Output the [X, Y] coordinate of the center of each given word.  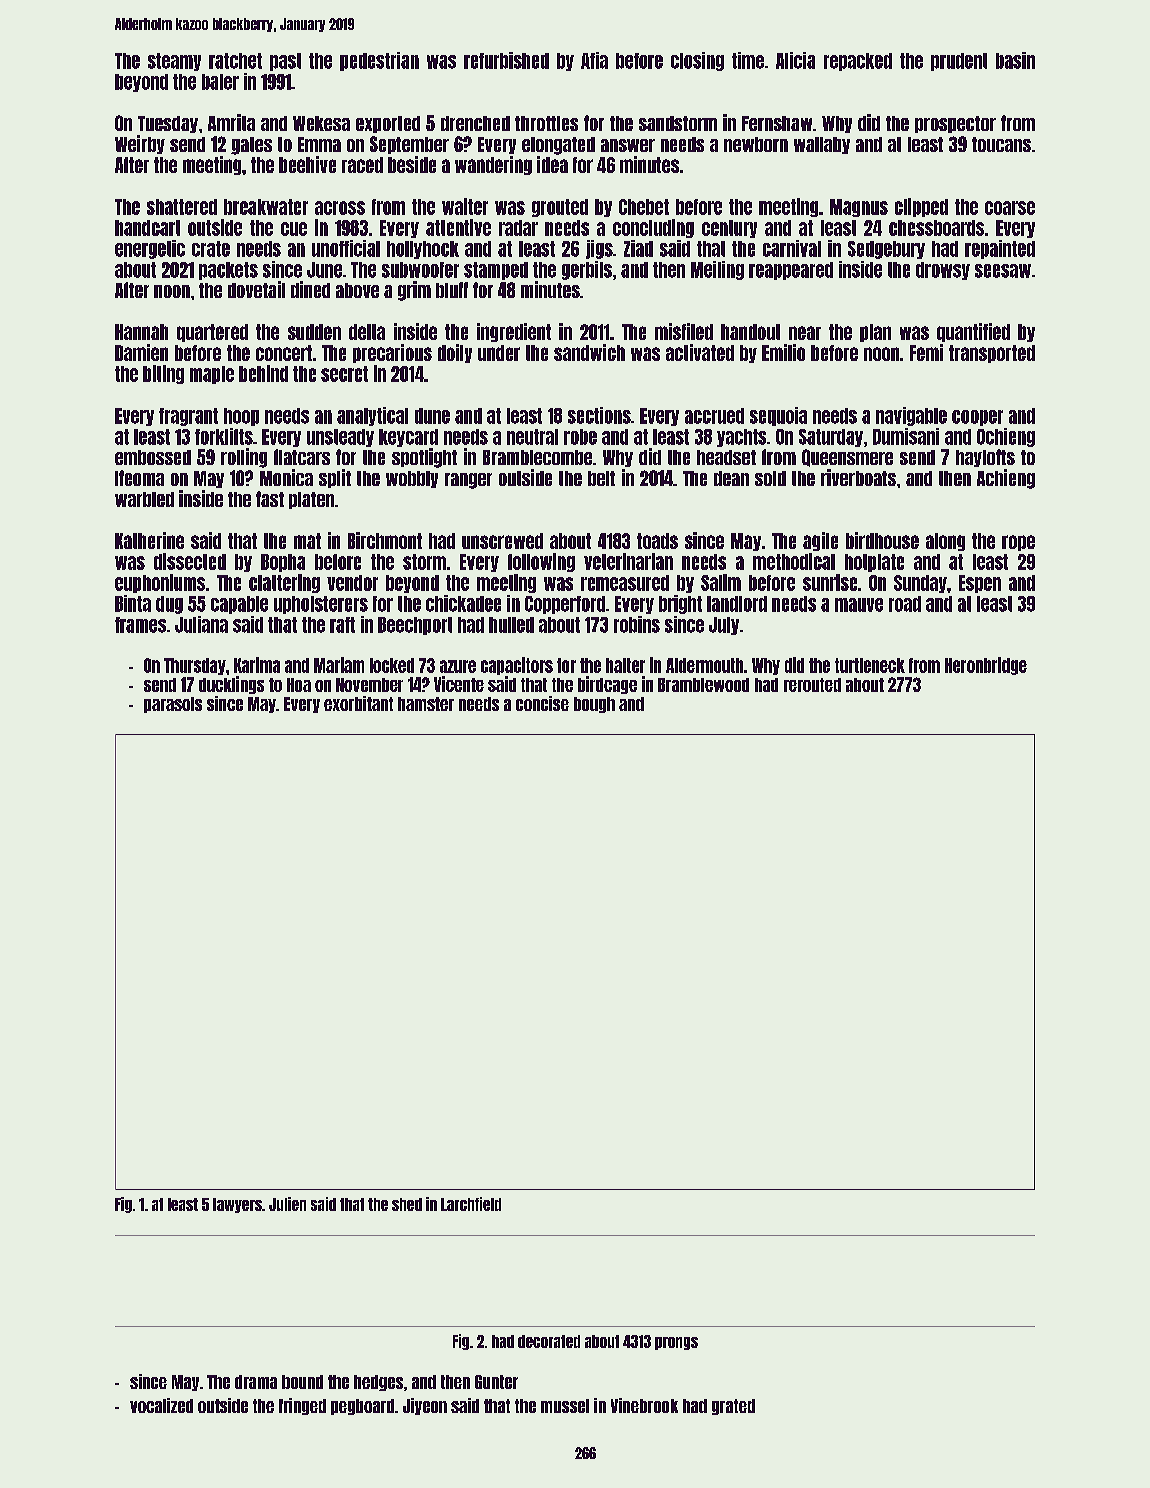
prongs [676, 1343]
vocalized [161, 1405]
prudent [959, 62]
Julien [287, 1204]
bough [594, 705]
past [285, 62]
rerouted [812, 685]
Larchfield [471, 1204]
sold [770, 478]
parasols [173, 705]
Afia [594, 60]
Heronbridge [986, 666]
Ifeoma [139, 478]
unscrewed [502, 541]
